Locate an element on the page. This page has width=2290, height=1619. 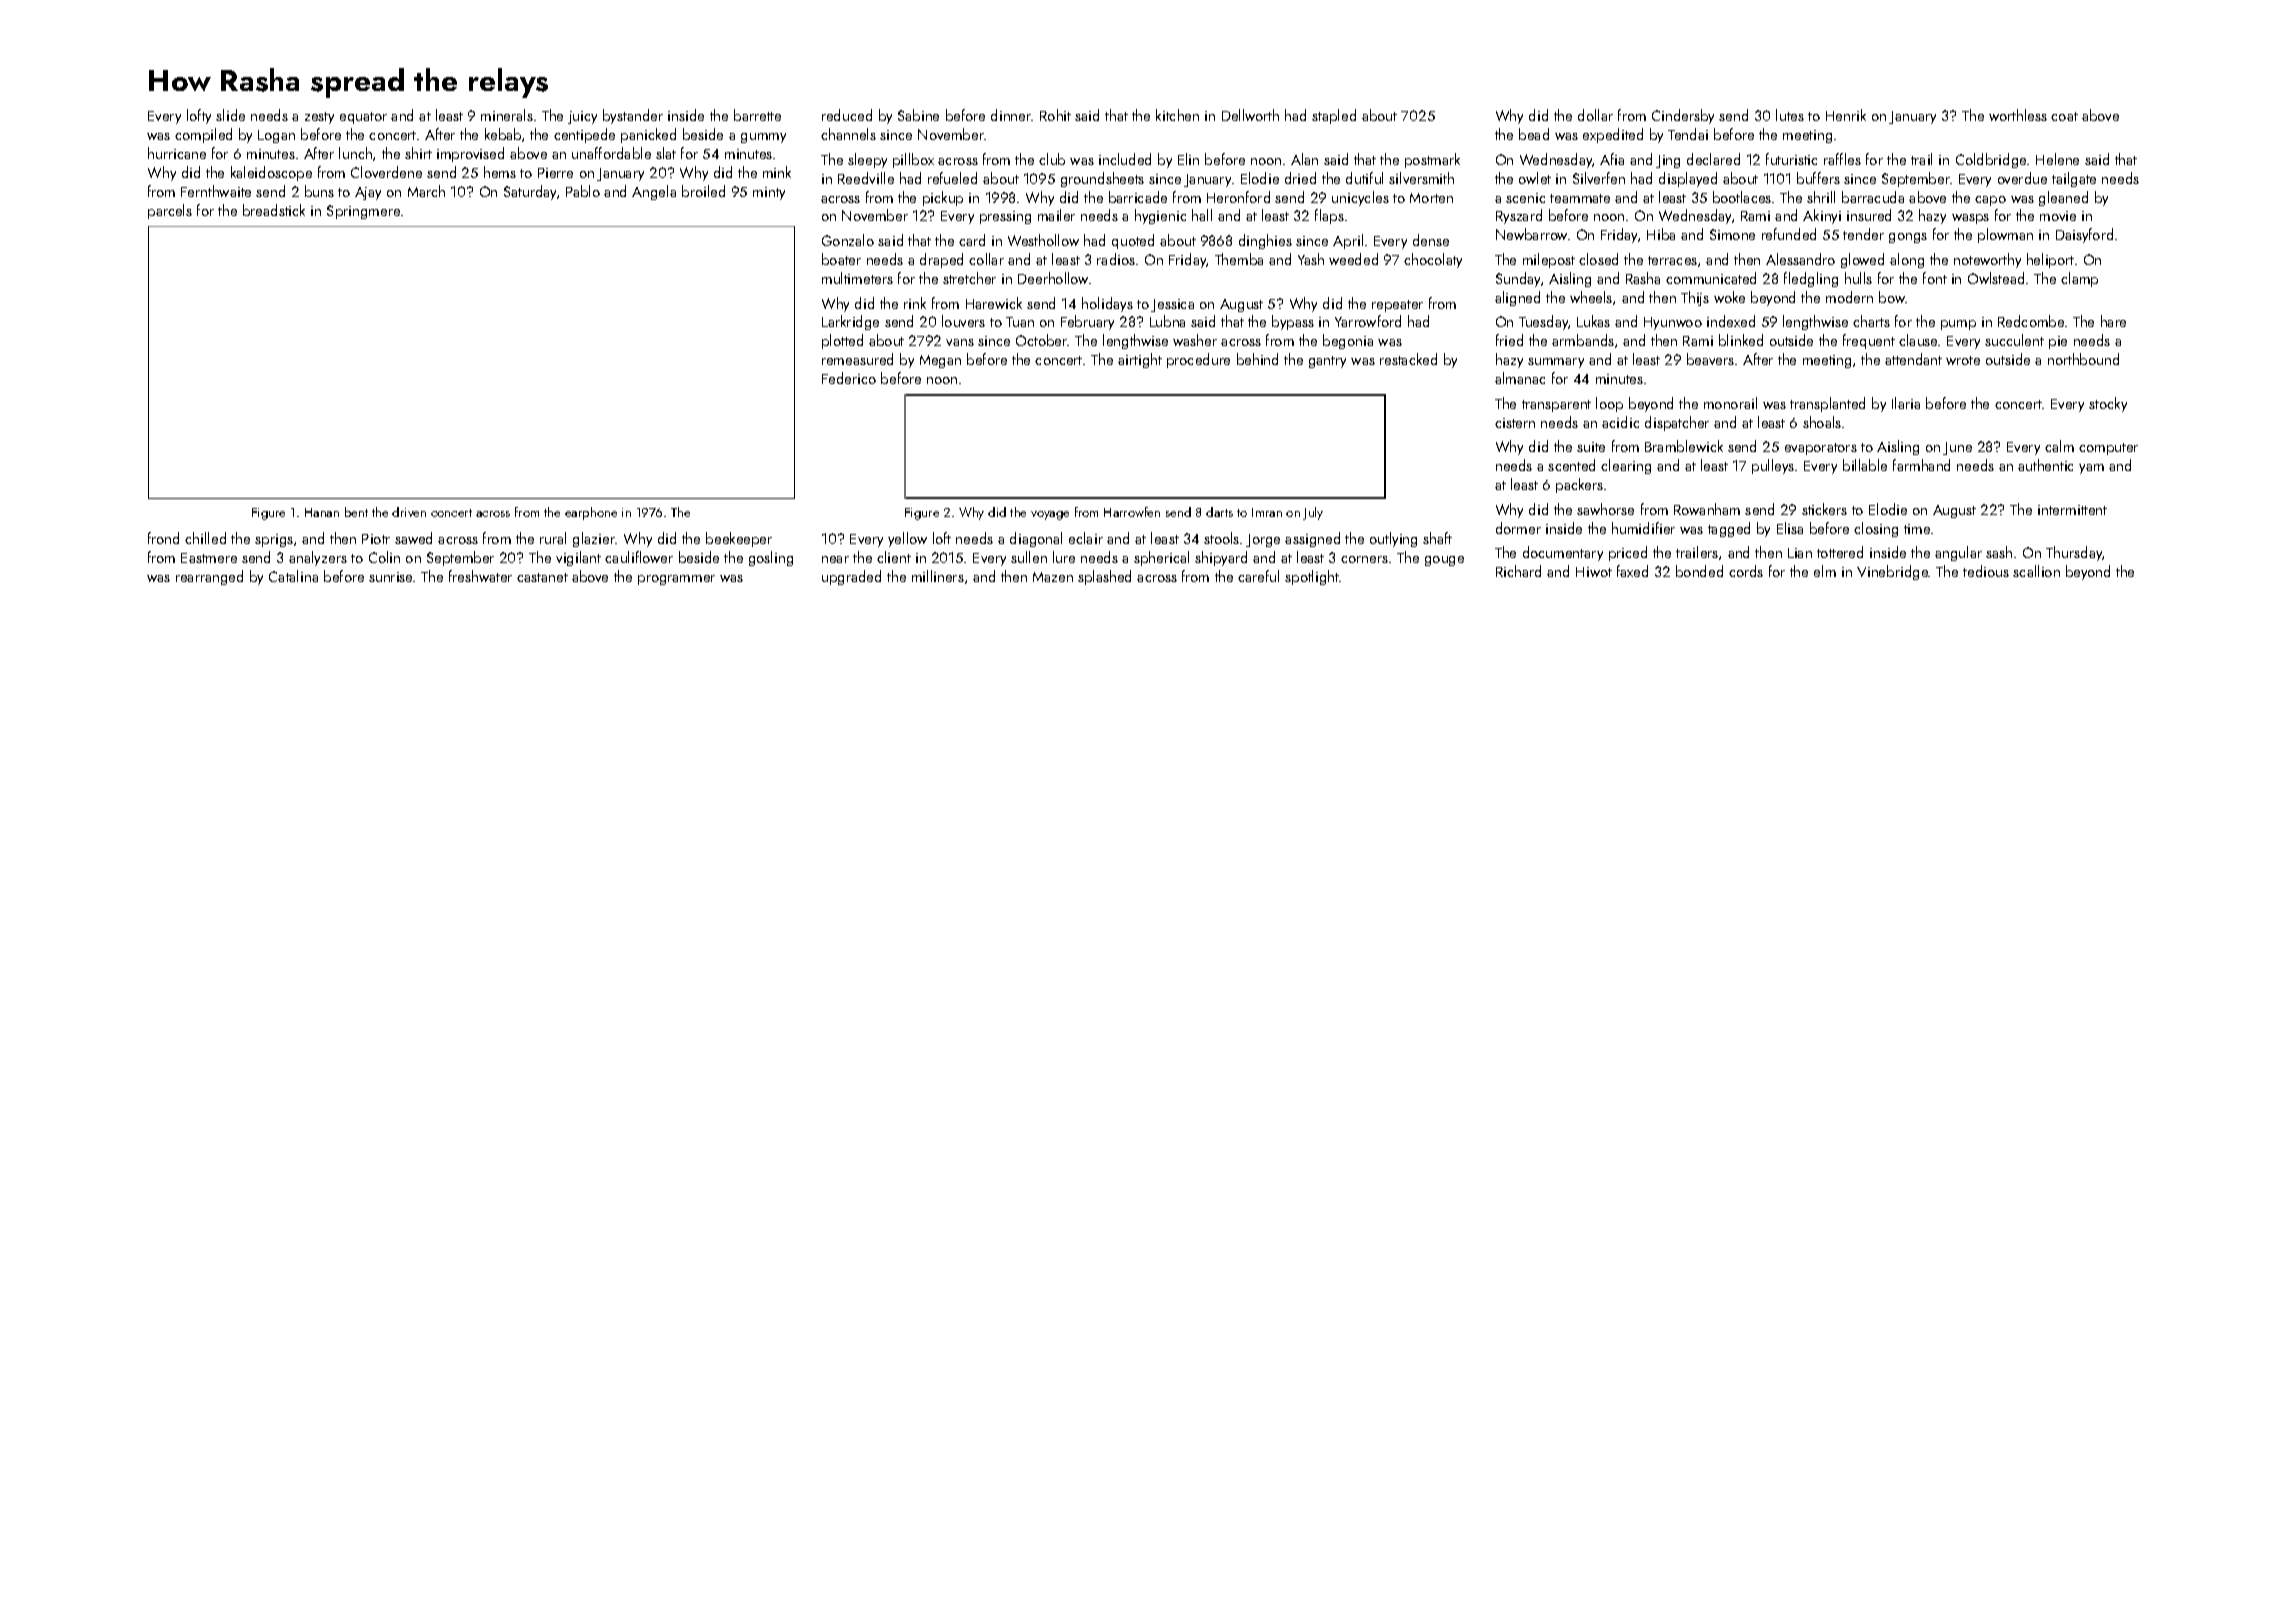
kebab is located at coordinates (503, 134).
